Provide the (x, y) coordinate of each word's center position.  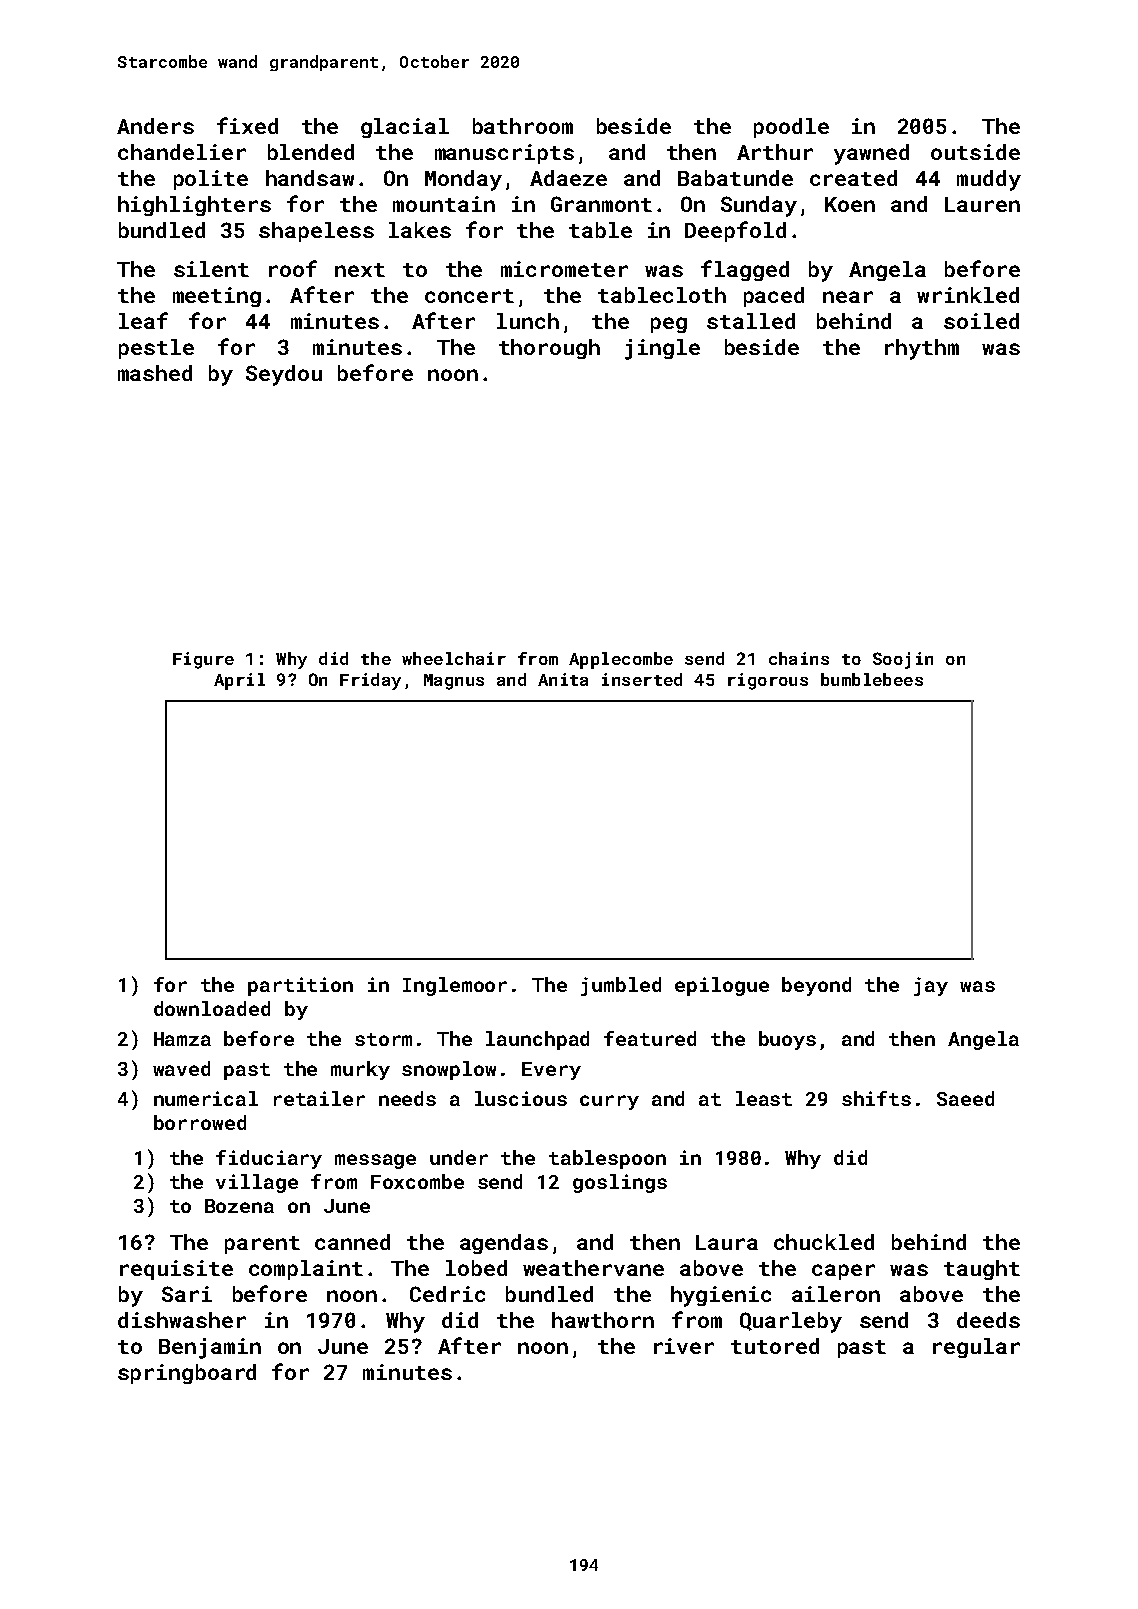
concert (469, 296)
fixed (247, 125)
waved (181, 1068)
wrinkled (968, 295)
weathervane (593, 1268)
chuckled (824, 1242)
